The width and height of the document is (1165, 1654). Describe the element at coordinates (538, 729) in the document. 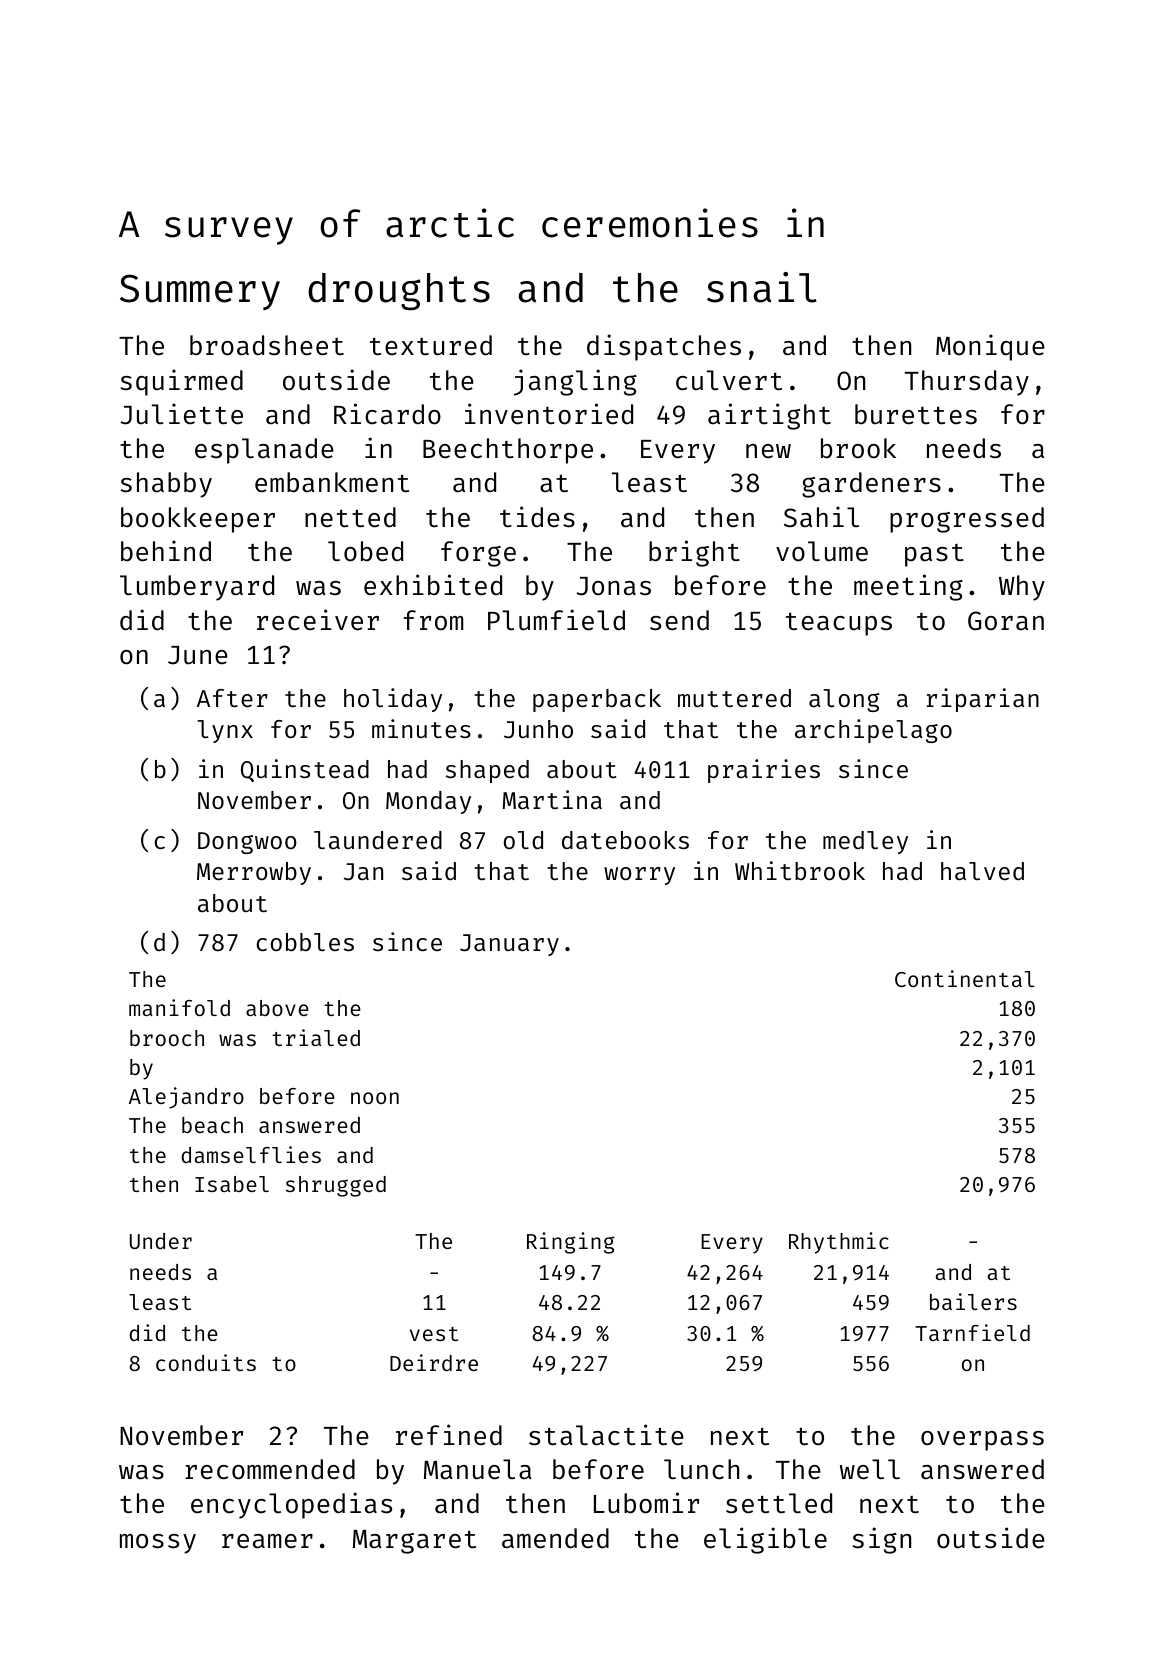

I see `Junho` at that location.
